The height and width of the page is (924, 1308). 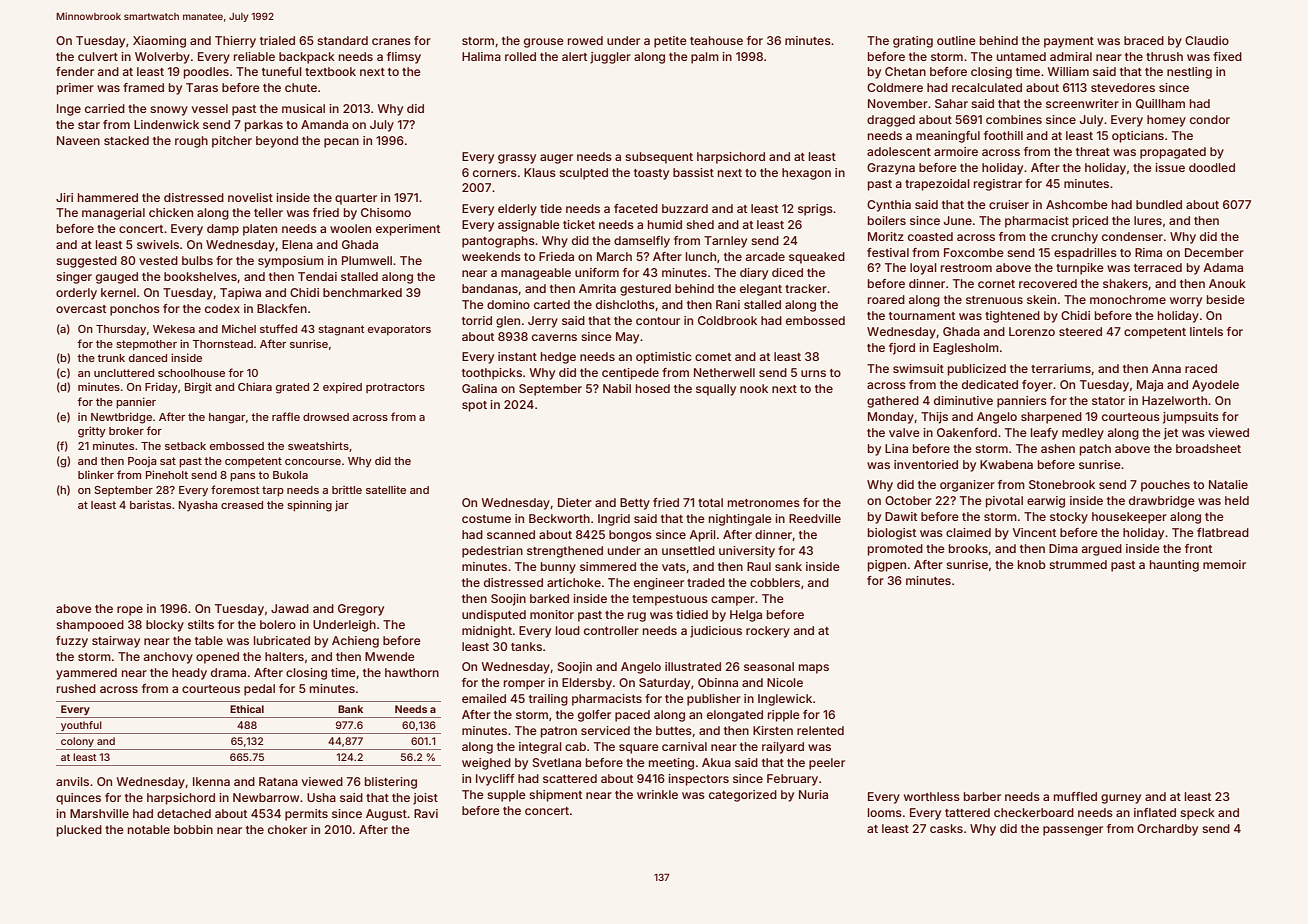 What do you see at coordinates (126, 140) in the page?
I see `stacked` at bounding box center [126, 140].
